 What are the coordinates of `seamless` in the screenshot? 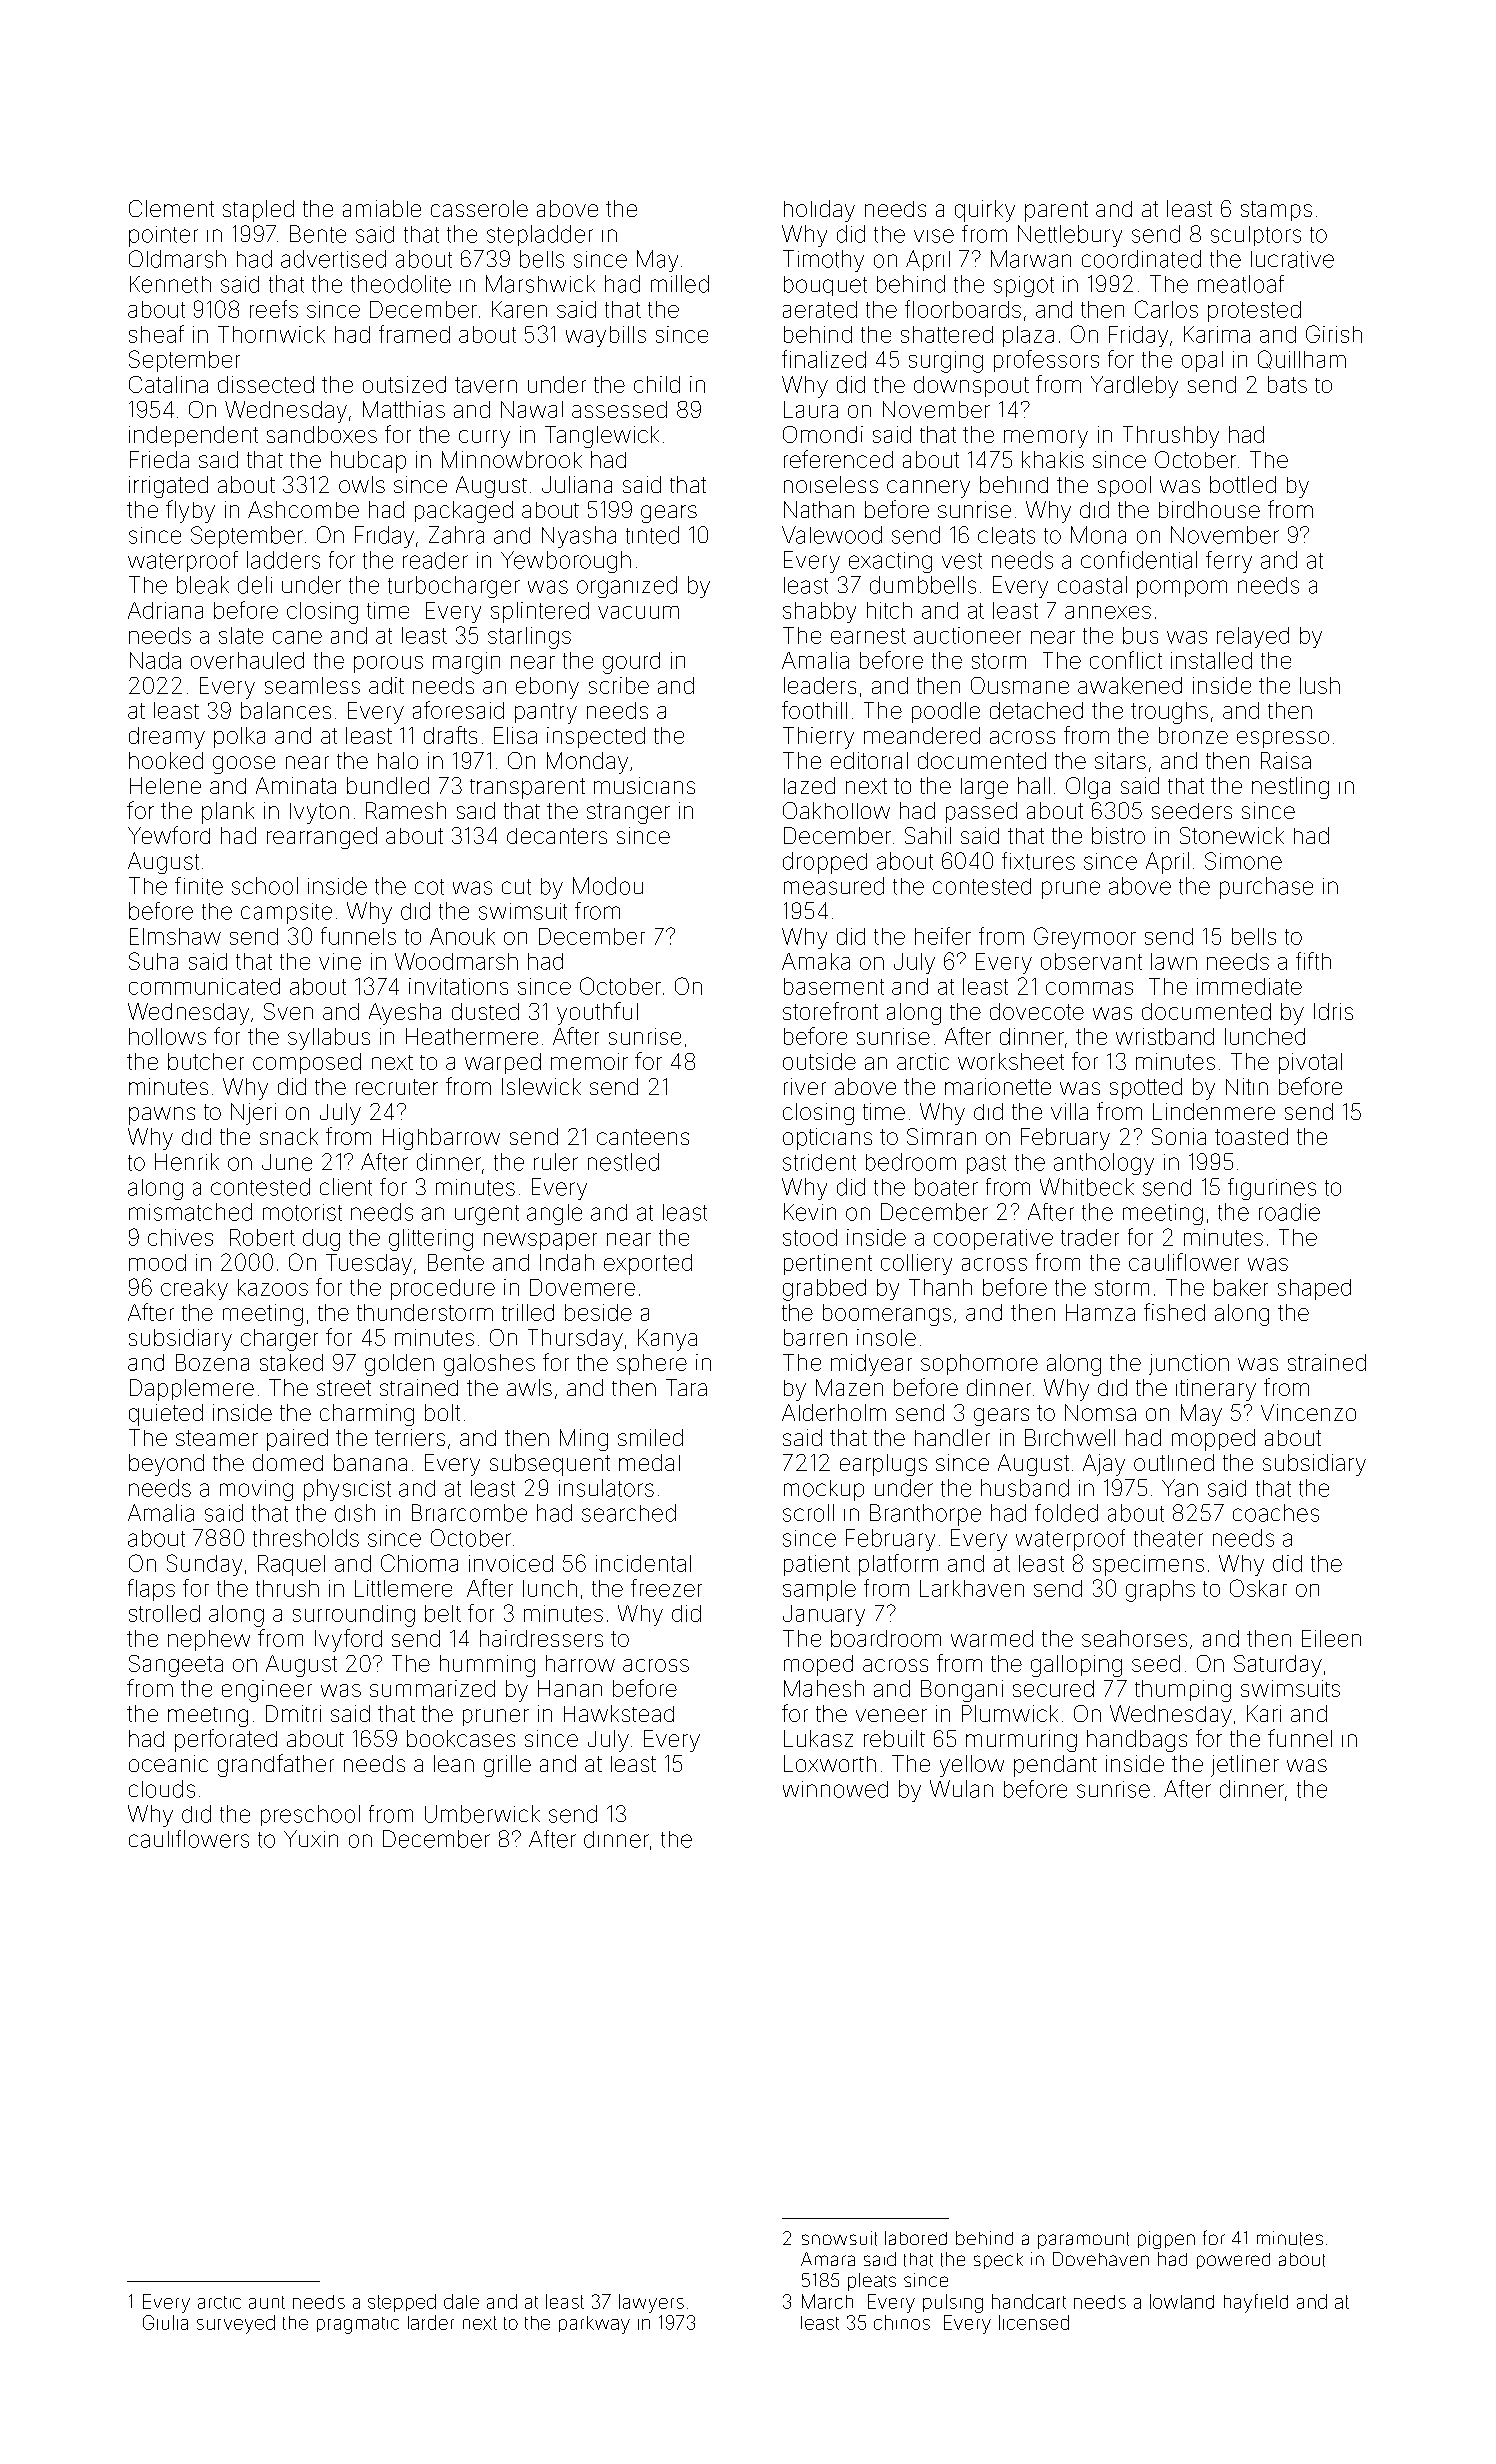 It's located at (312, 685).
